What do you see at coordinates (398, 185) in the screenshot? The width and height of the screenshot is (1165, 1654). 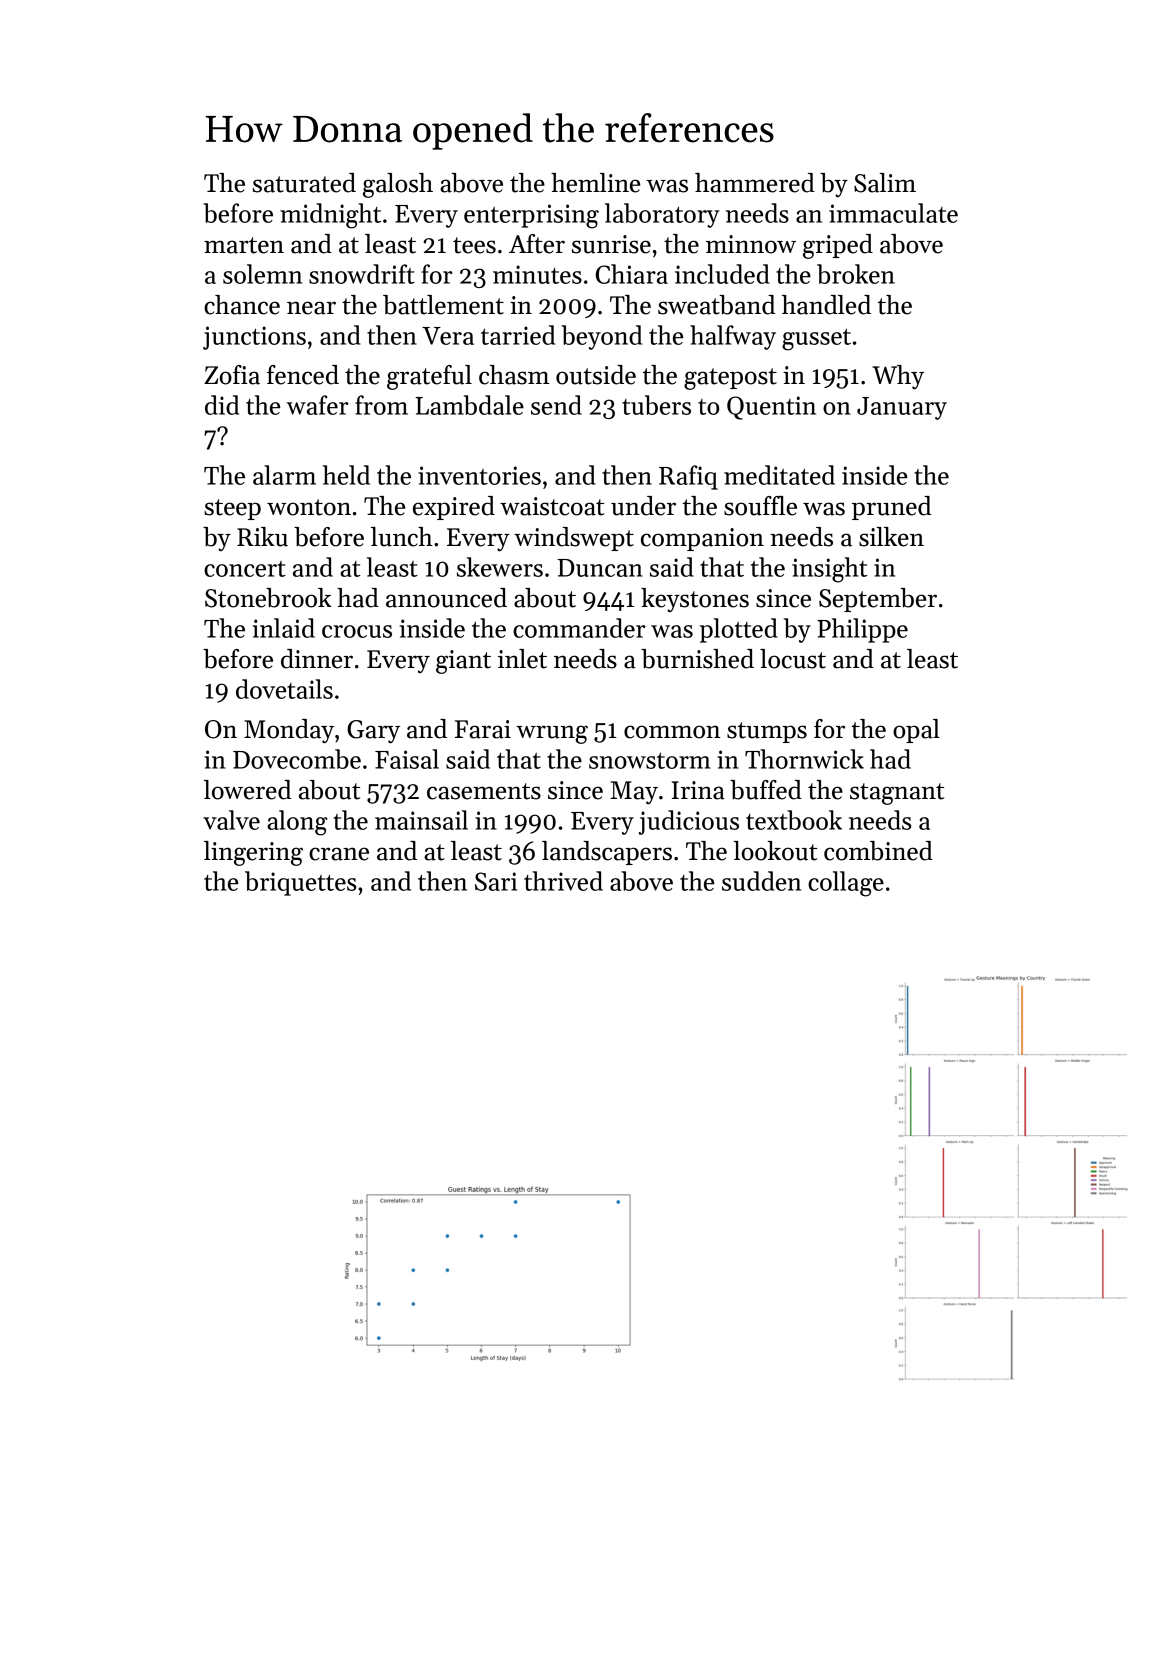 I see `galosh` at bounding box center [398, 185].
